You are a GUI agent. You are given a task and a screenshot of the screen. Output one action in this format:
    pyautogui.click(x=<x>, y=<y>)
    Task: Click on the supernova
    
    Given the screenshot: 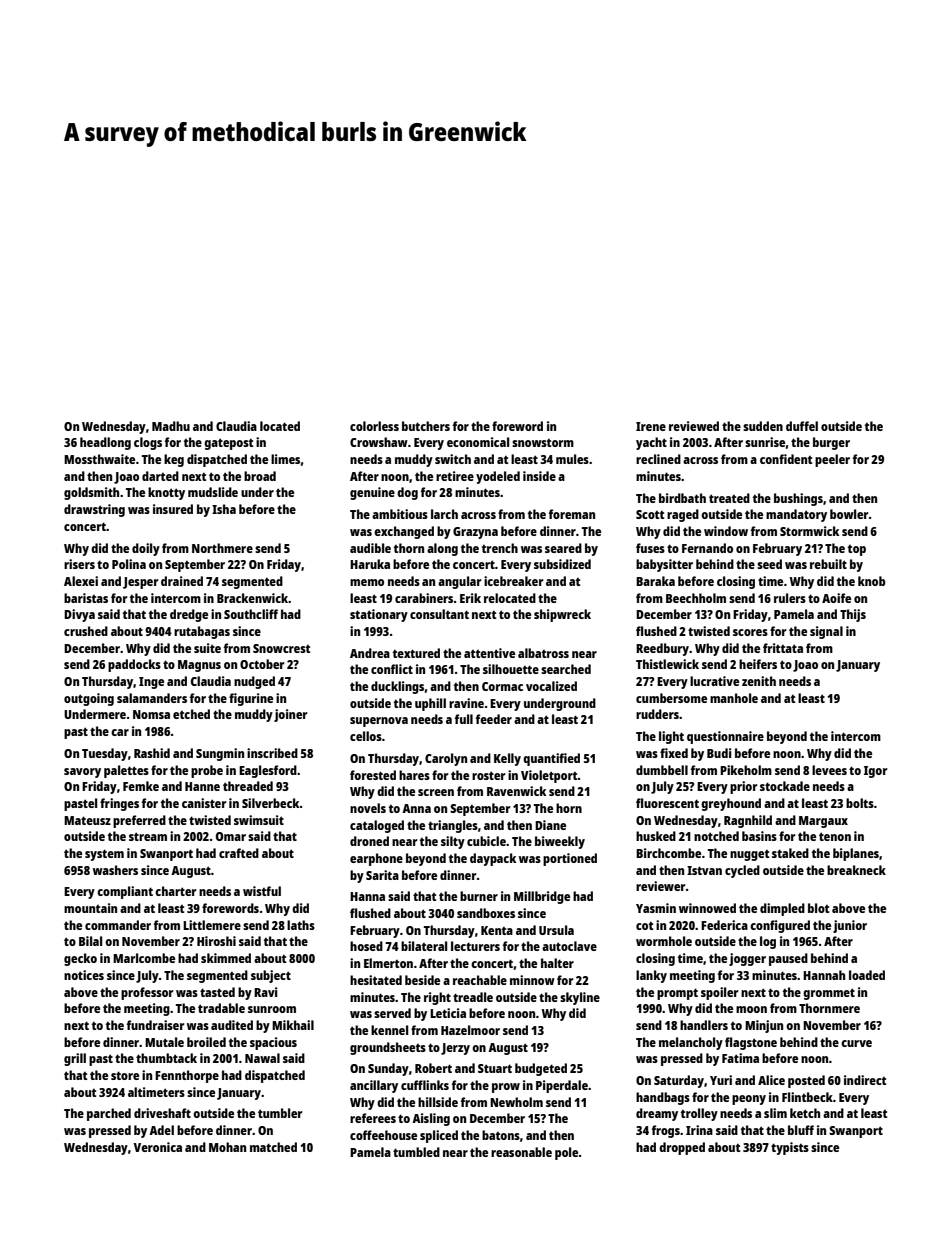 What is the action you would take?
    pyautogui.click(x=379, y=722)
